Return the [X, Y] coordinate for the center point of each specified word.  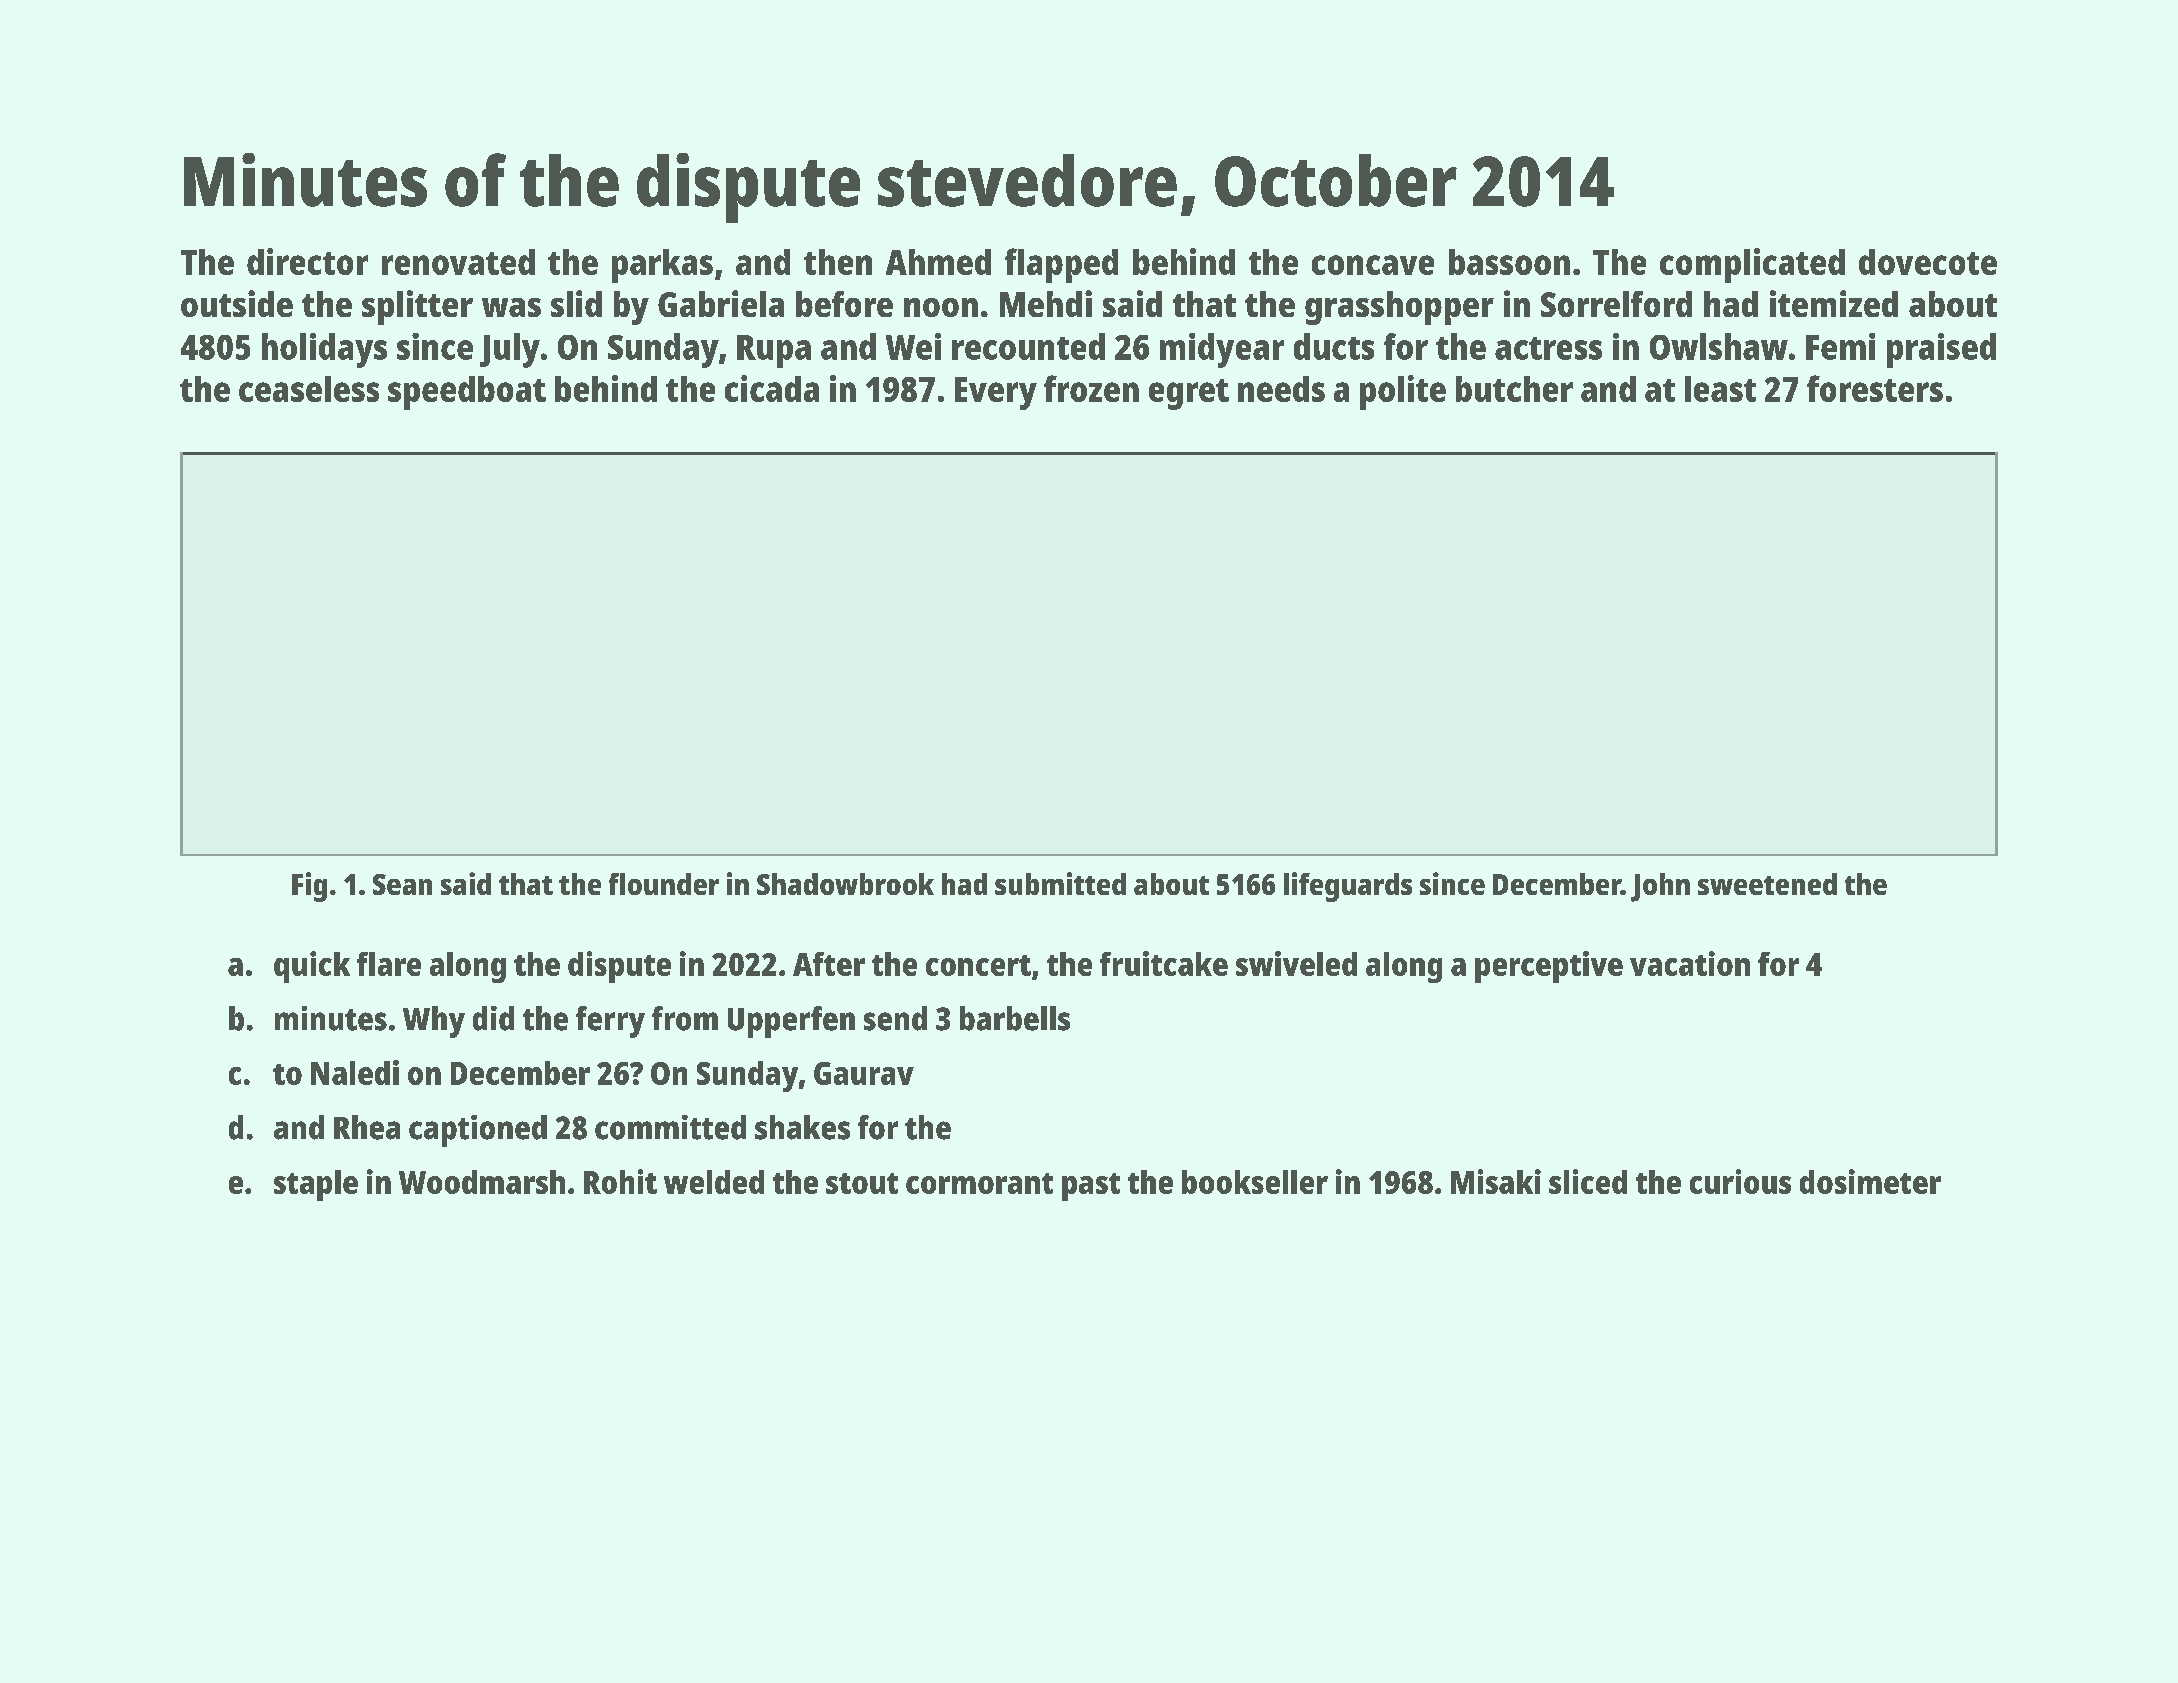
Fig [309, 887]
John [1660, 887]
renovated [458, 262]
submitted [1060, 883]
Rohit [620, 1181]
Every [996, 393]
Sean [402, 884]
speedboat [467, 393]
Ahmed [938, 262]
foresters [1875, 388]
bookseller [1255, 1182]
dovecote [1928, 262]
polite [1403, 392]
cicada [772, 388]
